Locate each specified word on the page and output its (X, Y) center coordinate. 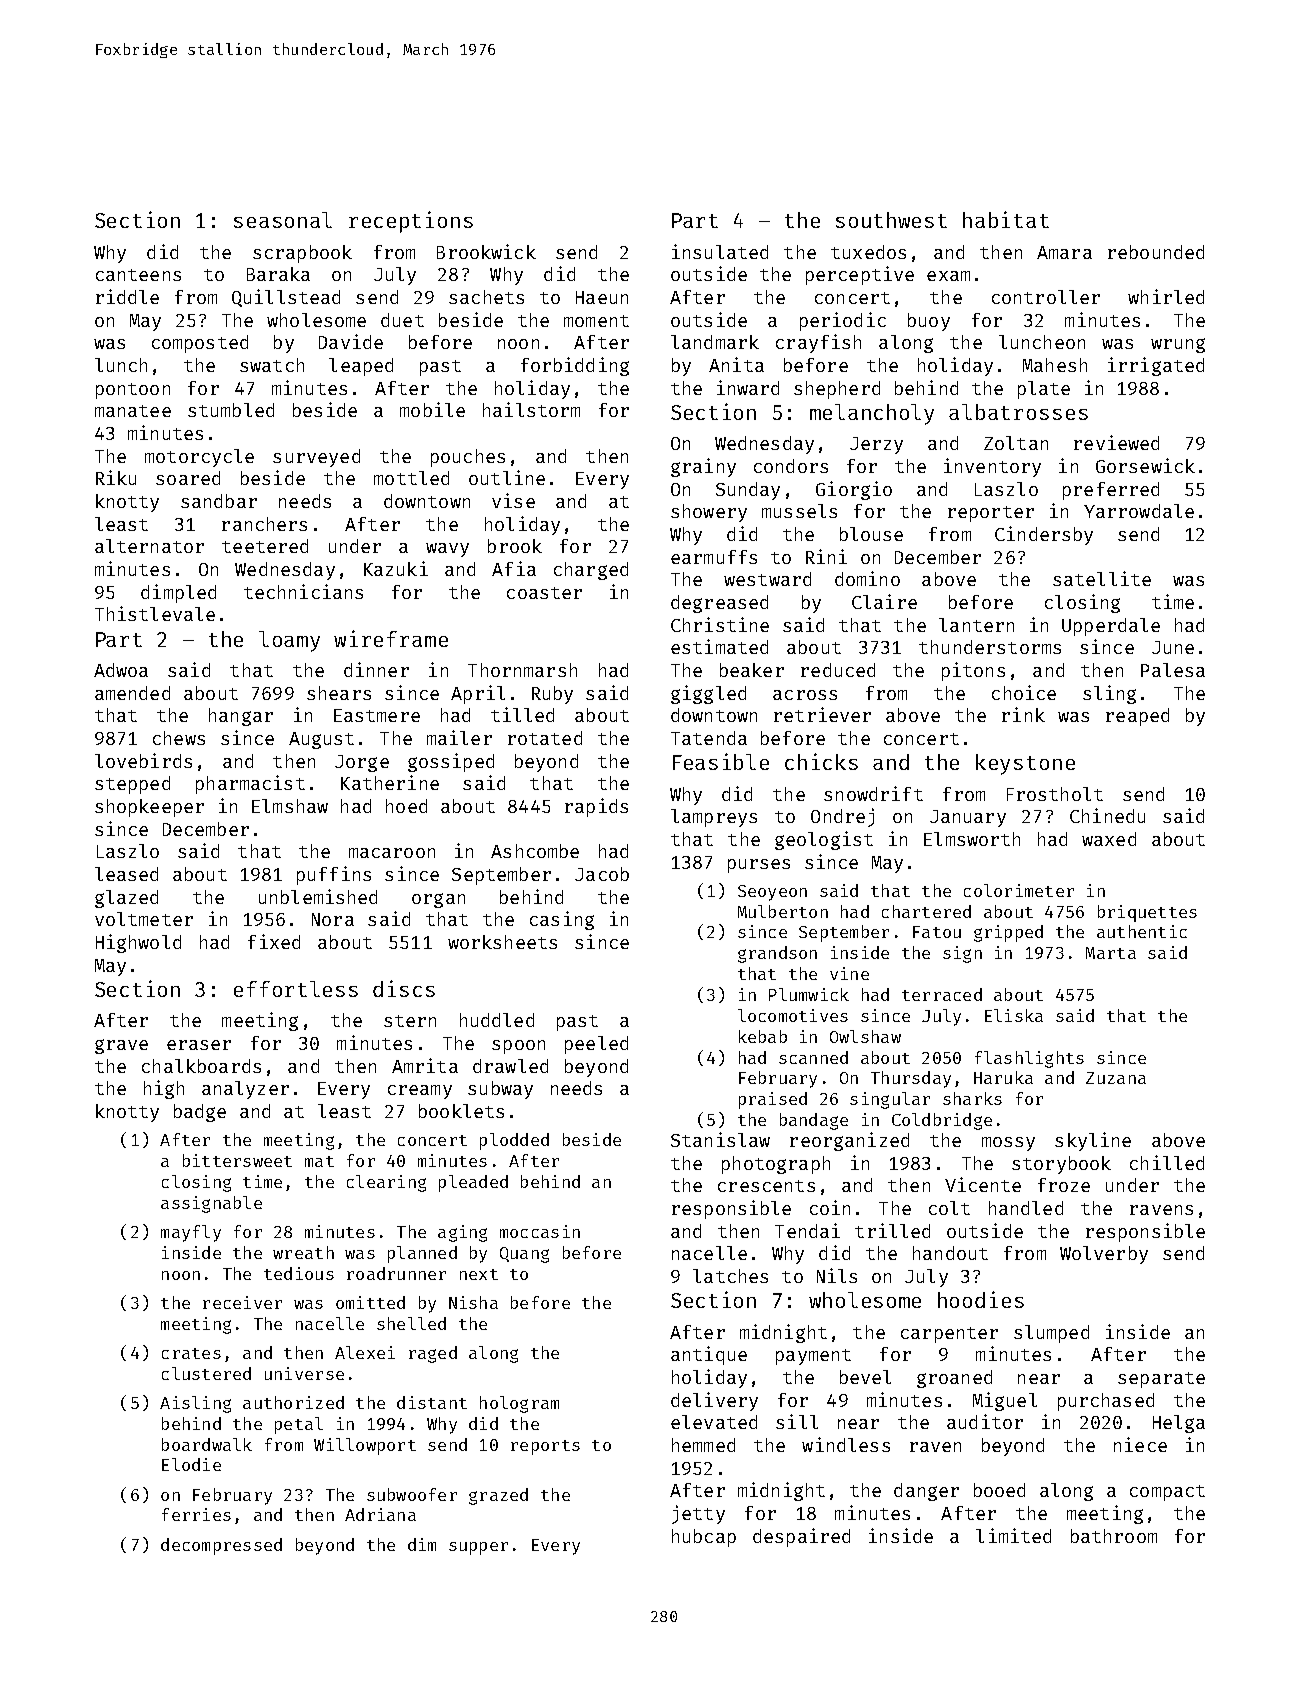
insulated (720, 251)
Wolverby (1104, 1255)
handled (1026, 1208)
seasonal (283, 220)
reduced (838, 670)
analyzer (245, 1090)
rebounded (1156, 252)
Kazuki (396, 568)
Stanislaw (720, 1139)
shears (339, 693)
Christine (720, 624)
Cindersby (1044, 535)
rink (1023, 714)
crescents (766, 1186)
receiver (242, 1302)
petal (299, 1425)
